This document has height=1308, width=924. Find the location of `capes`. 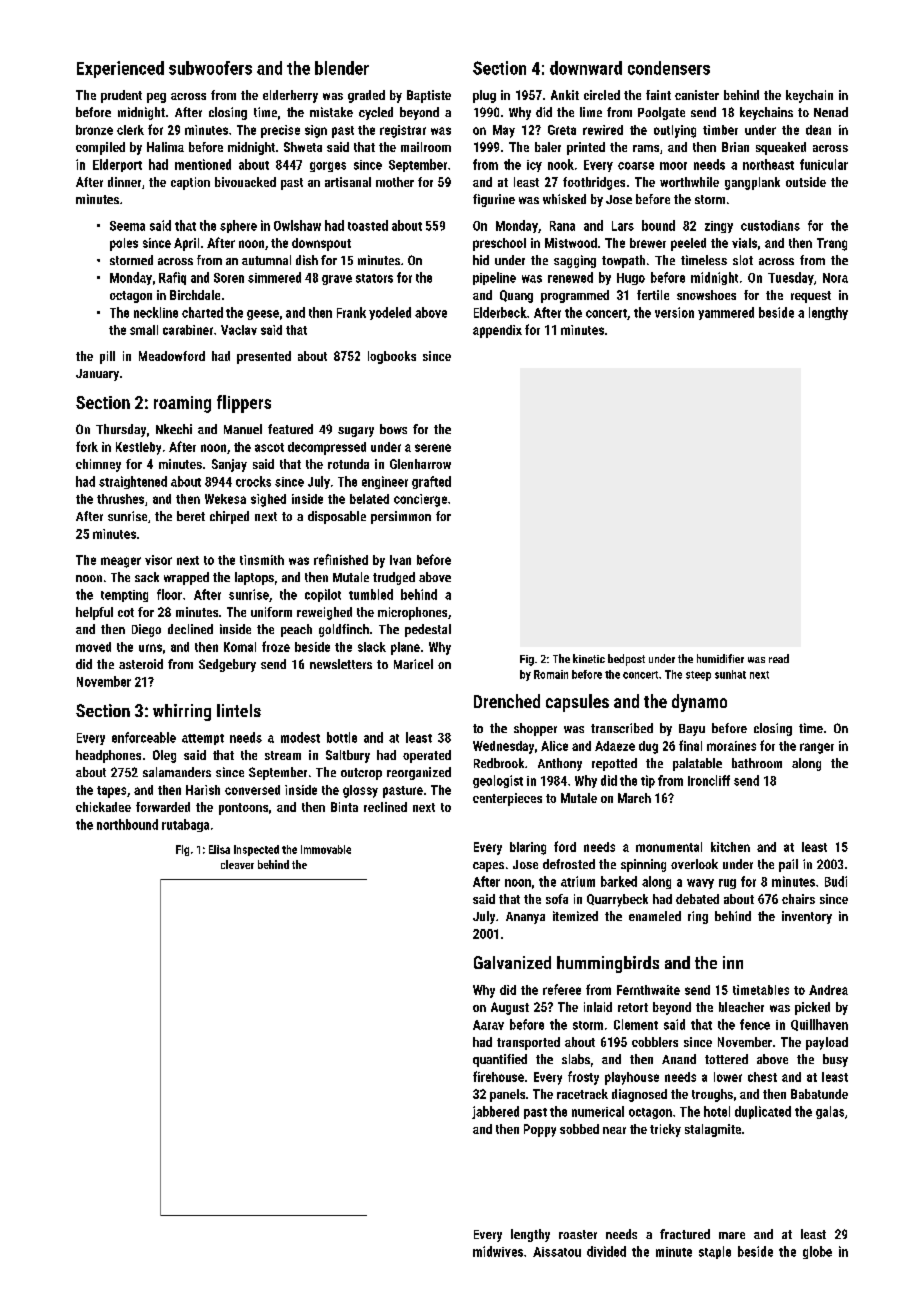

capes is located at coordinates (488, 867).
